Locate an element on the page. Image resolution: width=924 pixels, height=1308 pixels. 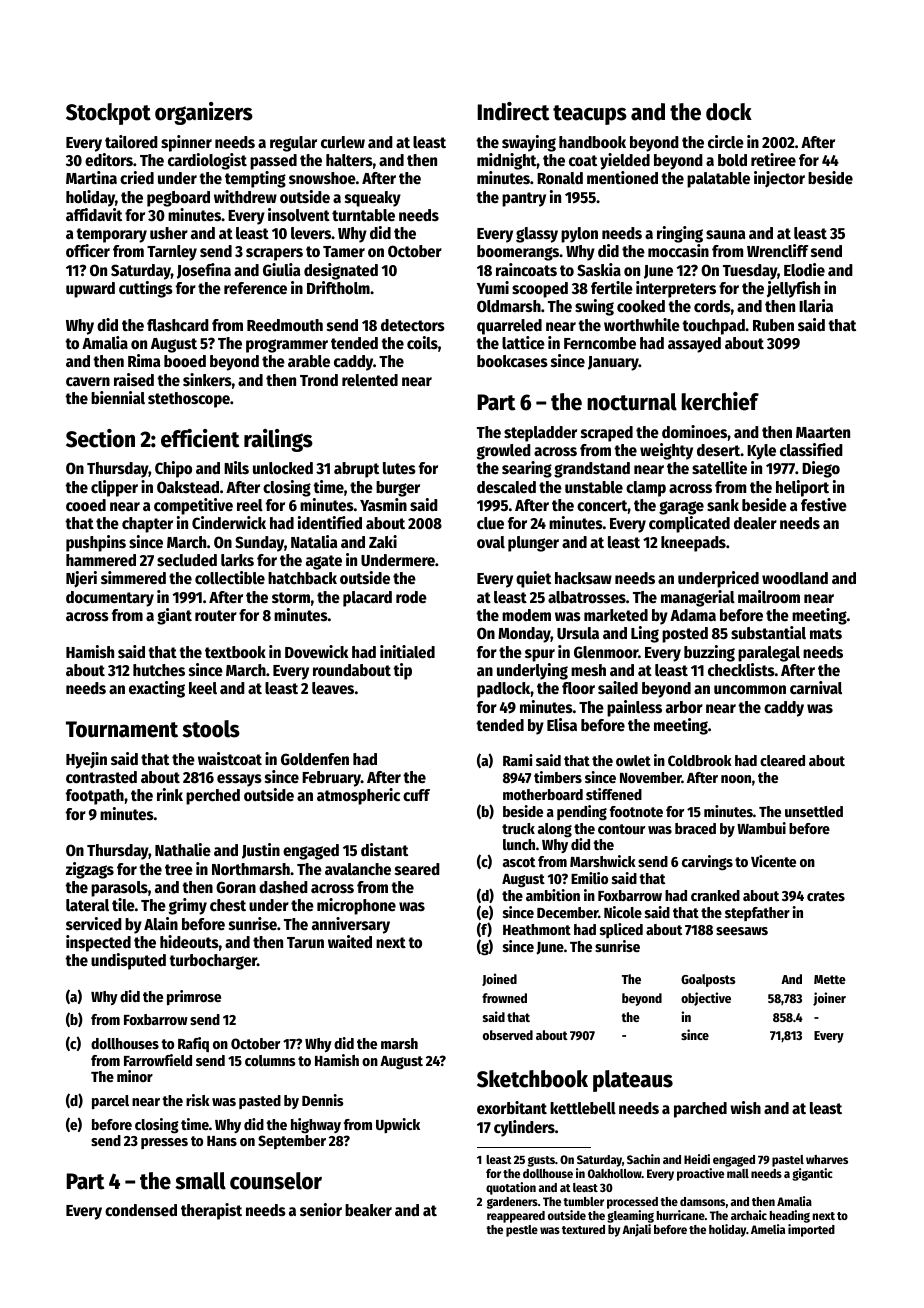
clamp is located at coordinates (646, 489).
